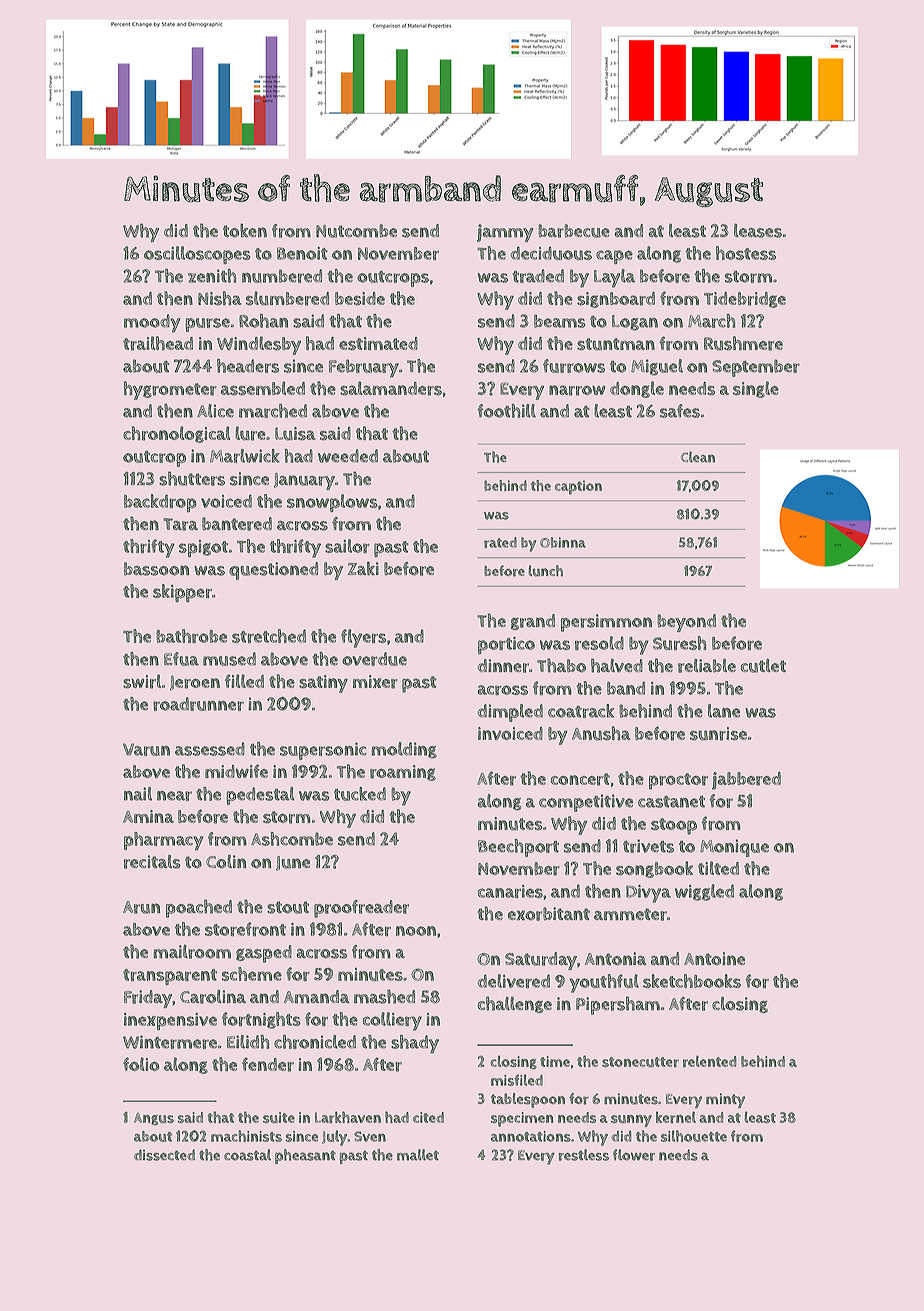 The height and width of the page is (1311, 924). I want to click on Rushmere, so click(743, 343).
